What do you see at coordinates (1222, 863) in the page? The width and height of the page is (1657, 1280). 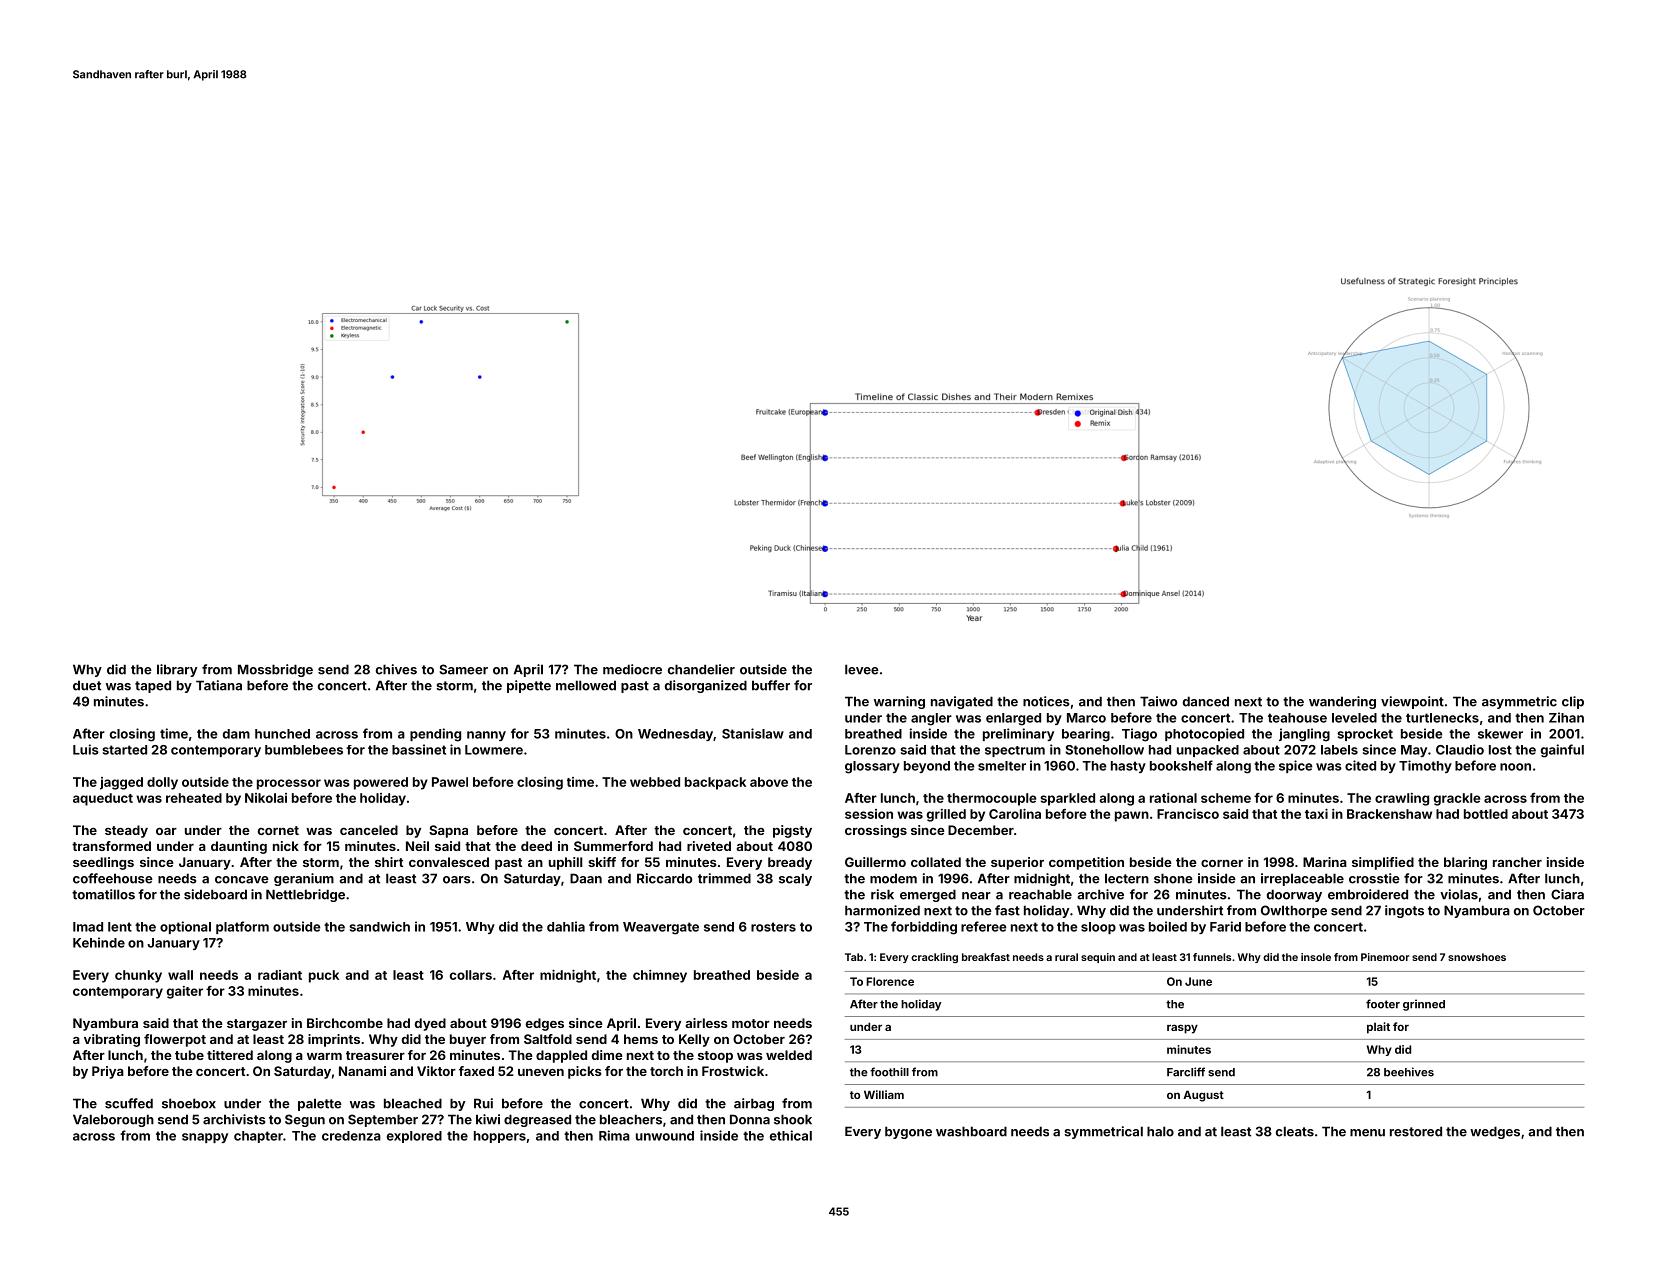 I see `corner` at bounding box center [1222, 863].
